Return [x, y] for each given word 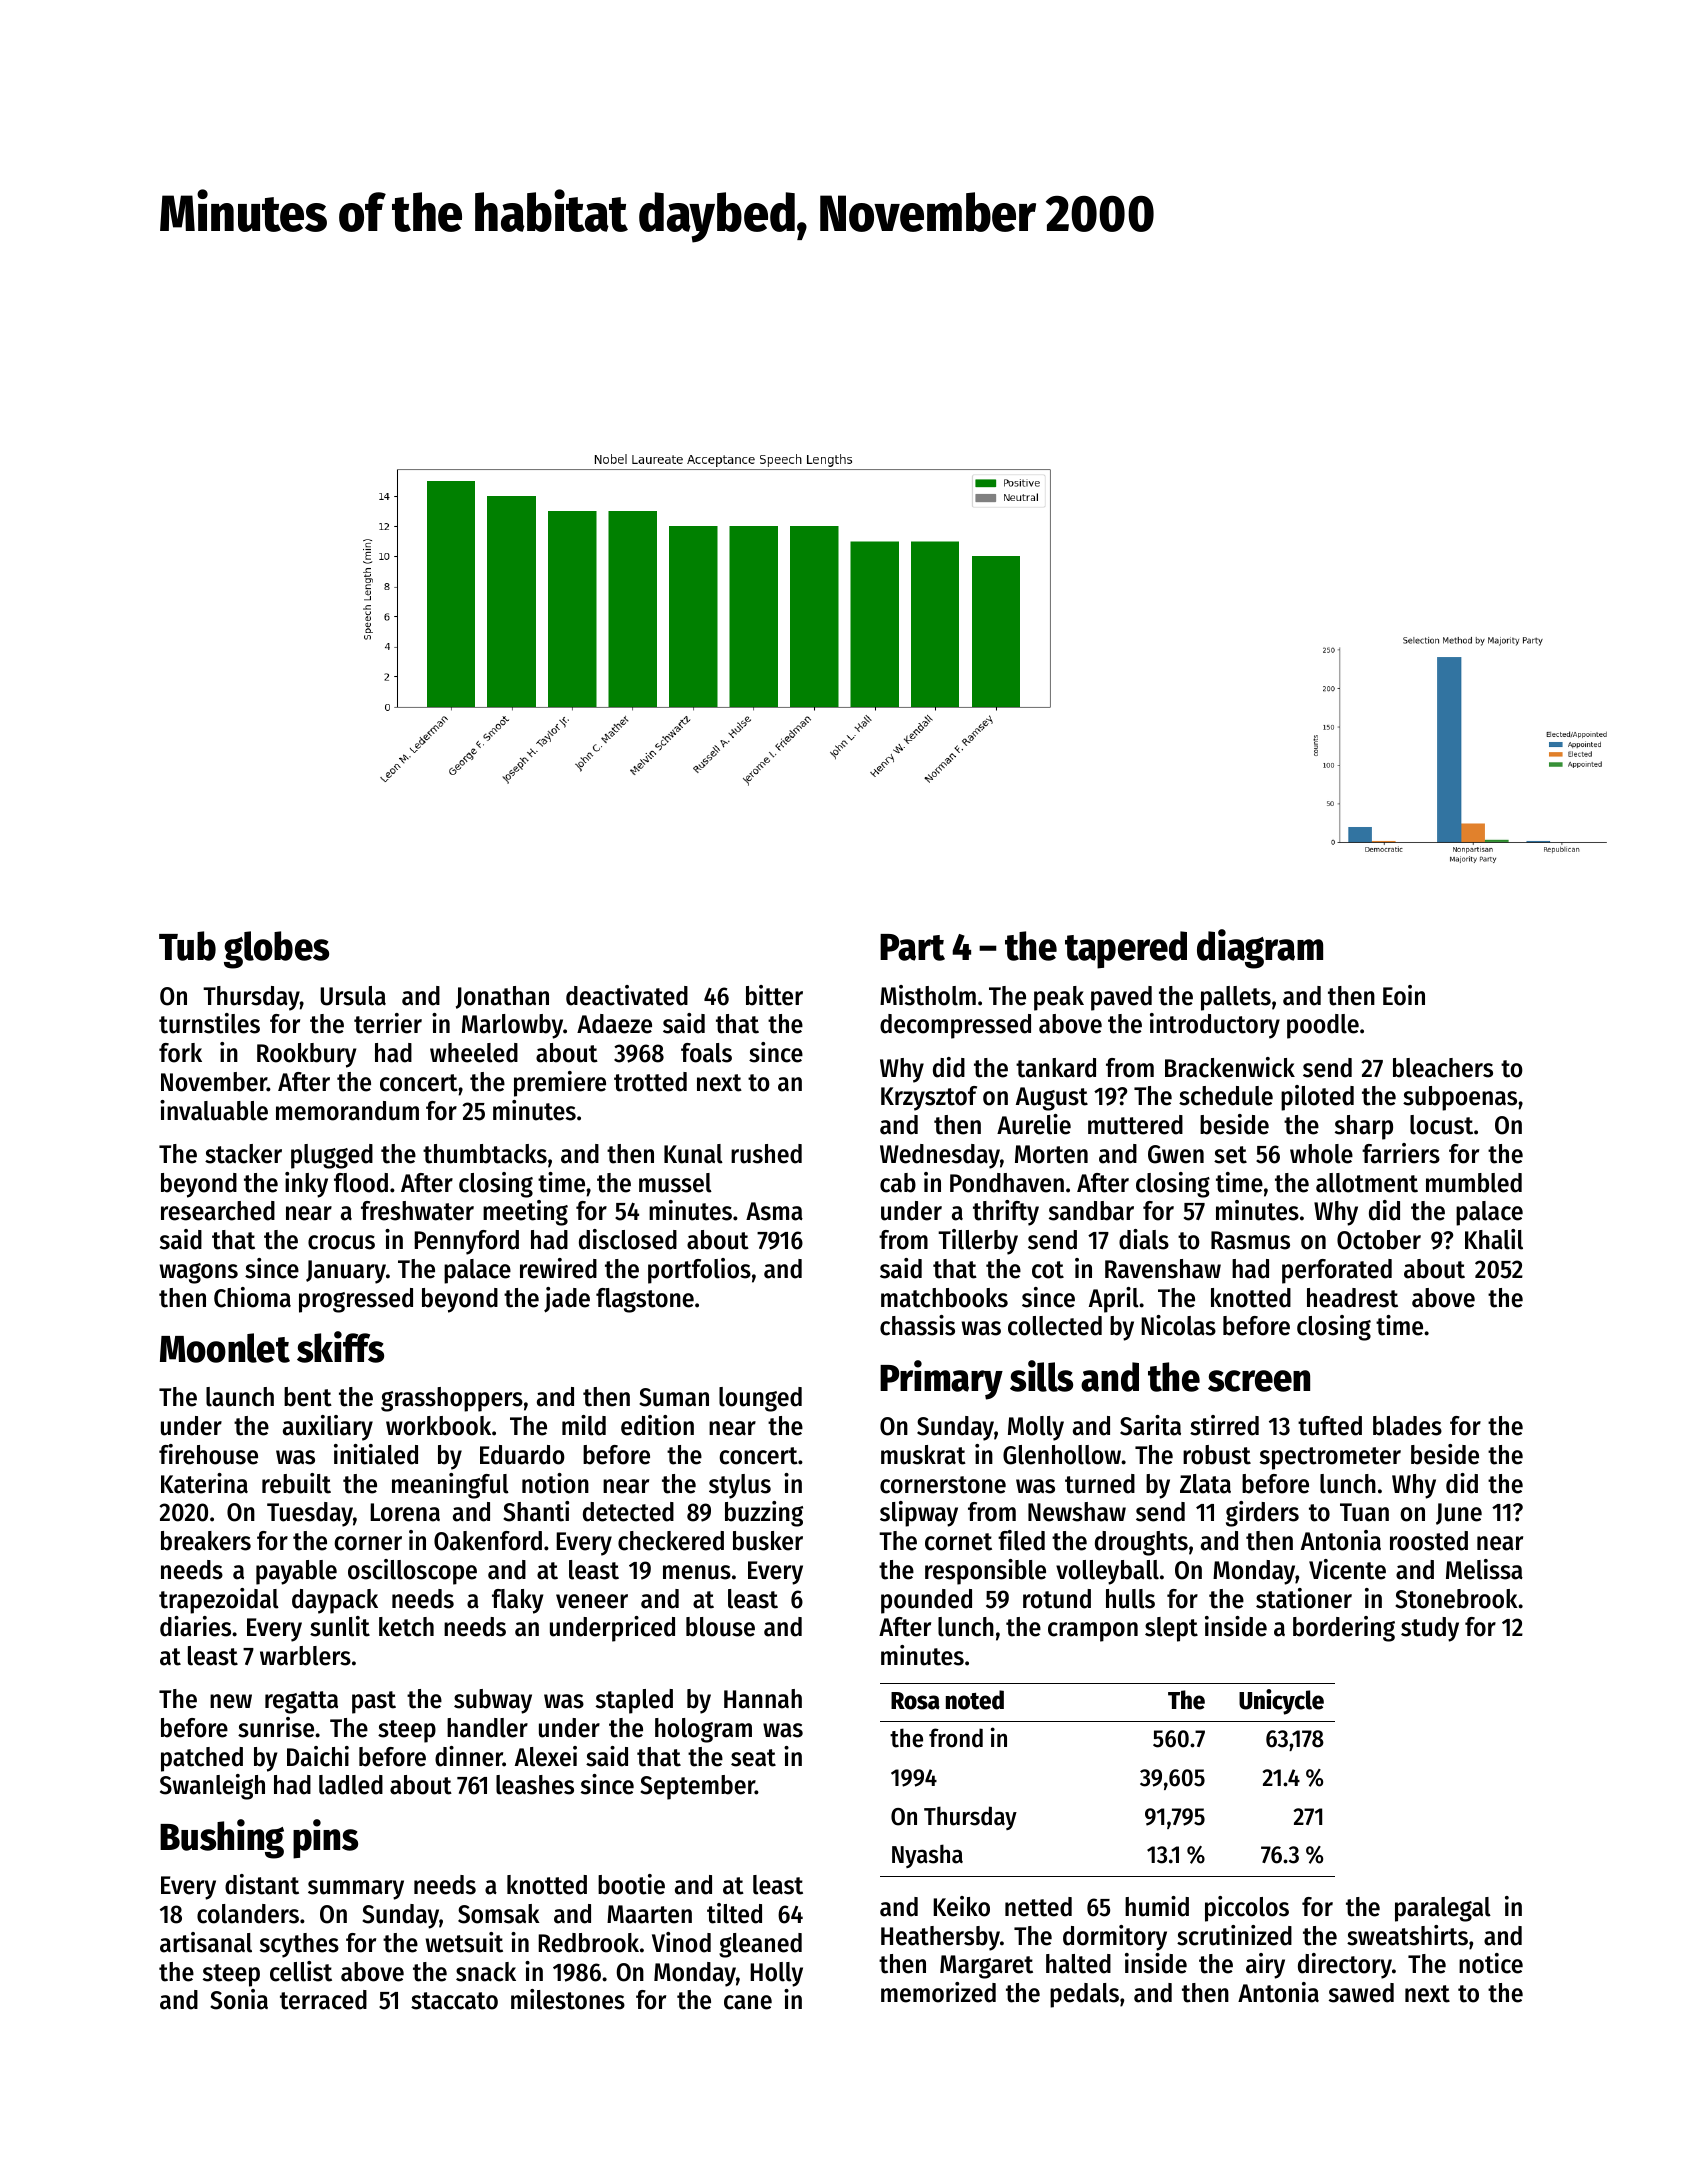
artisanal [206, 1942]
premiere [560, 1084]
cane [748, 2002]
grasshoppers [452, 1399]
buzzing [764, 1514]
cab [898, 1183]
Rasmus [1250, 1240]
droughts [1141, 1543]
